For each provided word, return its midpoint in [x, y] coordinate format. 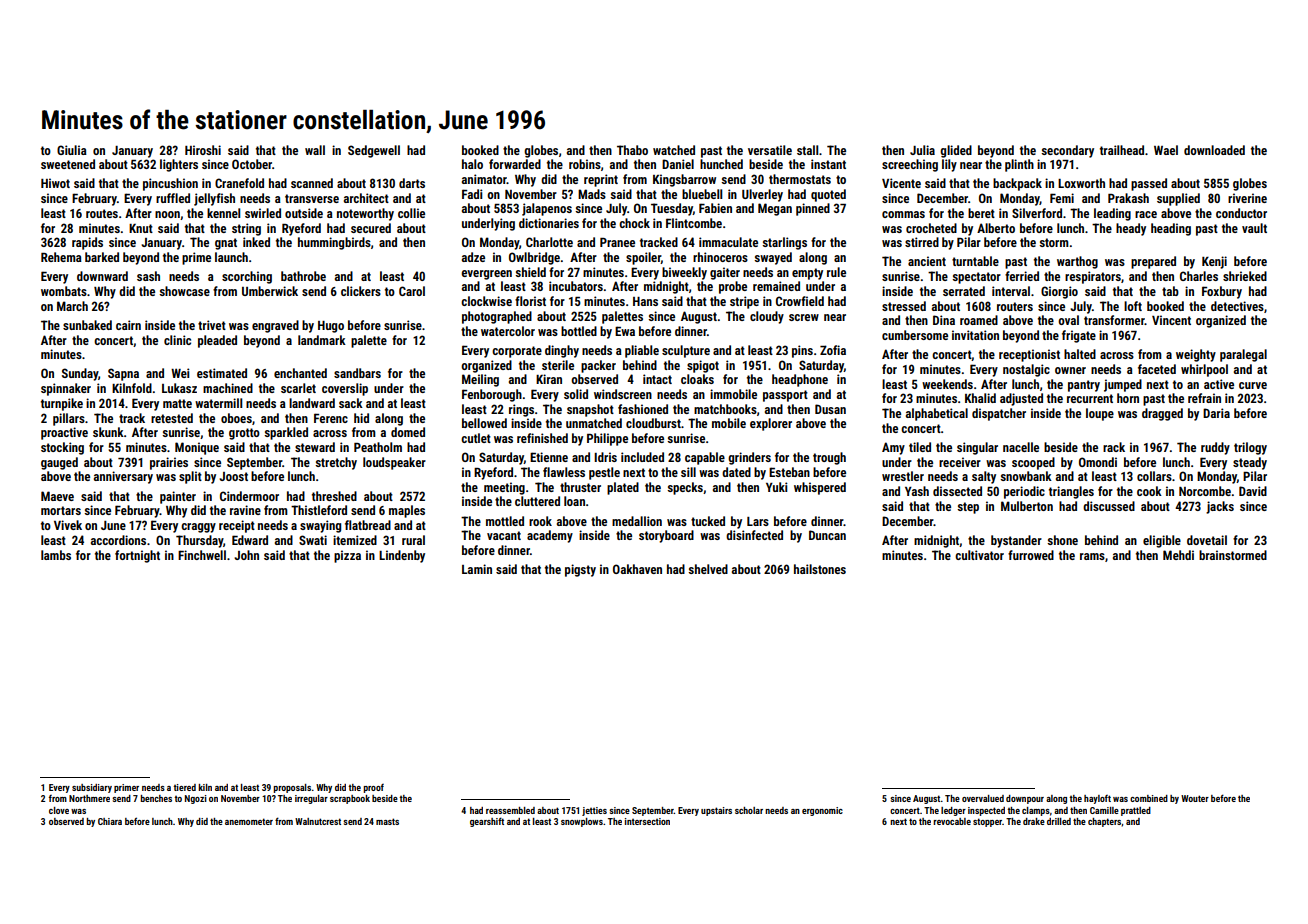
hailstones [820, 569]
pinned [813, 209]
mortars [61, 510]
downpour [1025, 799]
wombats [64, 291]
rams [1092, 556]
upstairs [716, 811]
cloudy [767, 317]
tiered [184, 787]
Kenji [1214, 262]
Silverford [1037, 213]
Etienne [549, 457]
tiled [920, 447]
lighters [179, 165]
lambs [56, 555]
